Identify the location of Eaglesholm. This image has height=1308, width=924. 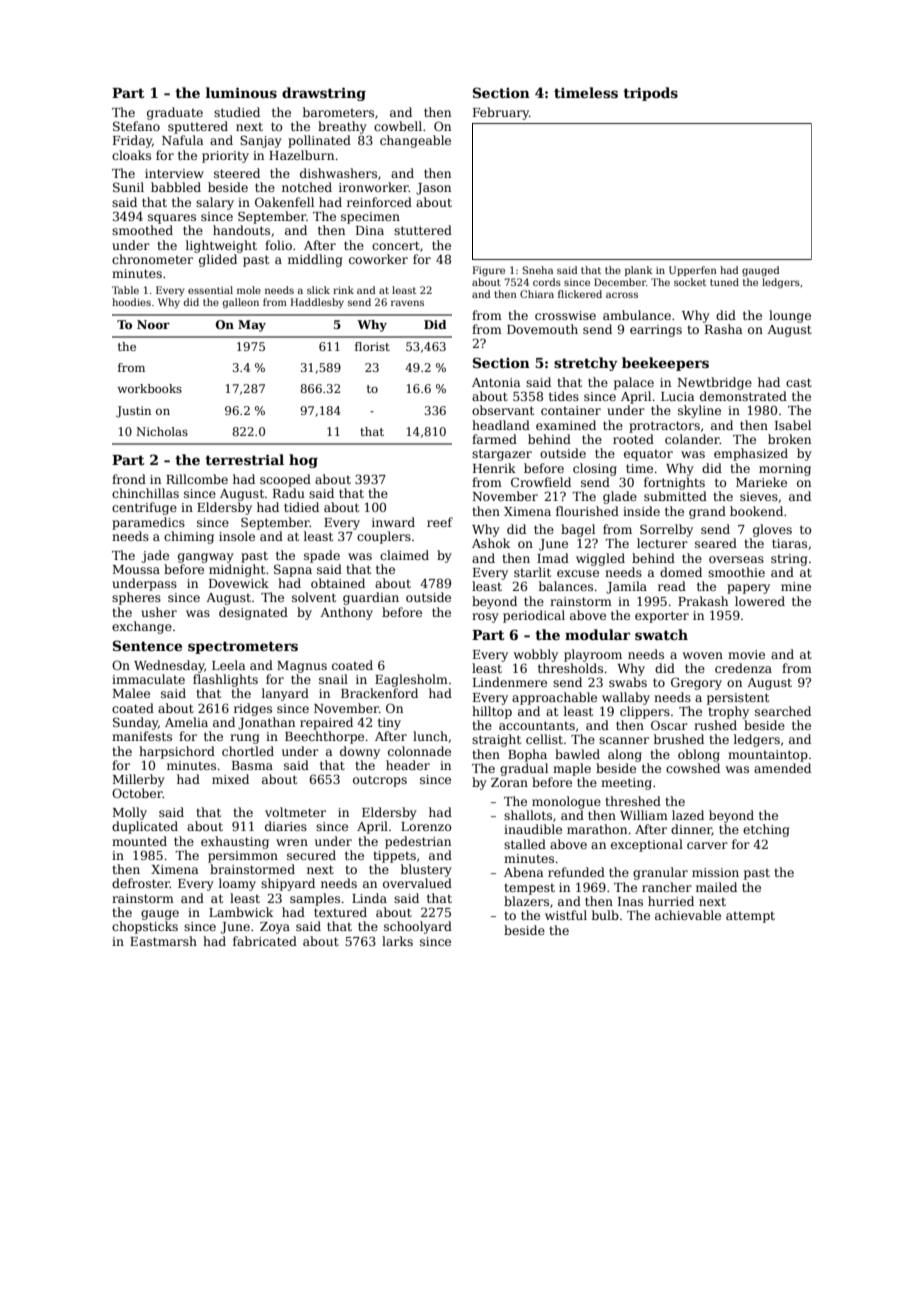
(411, 680).
